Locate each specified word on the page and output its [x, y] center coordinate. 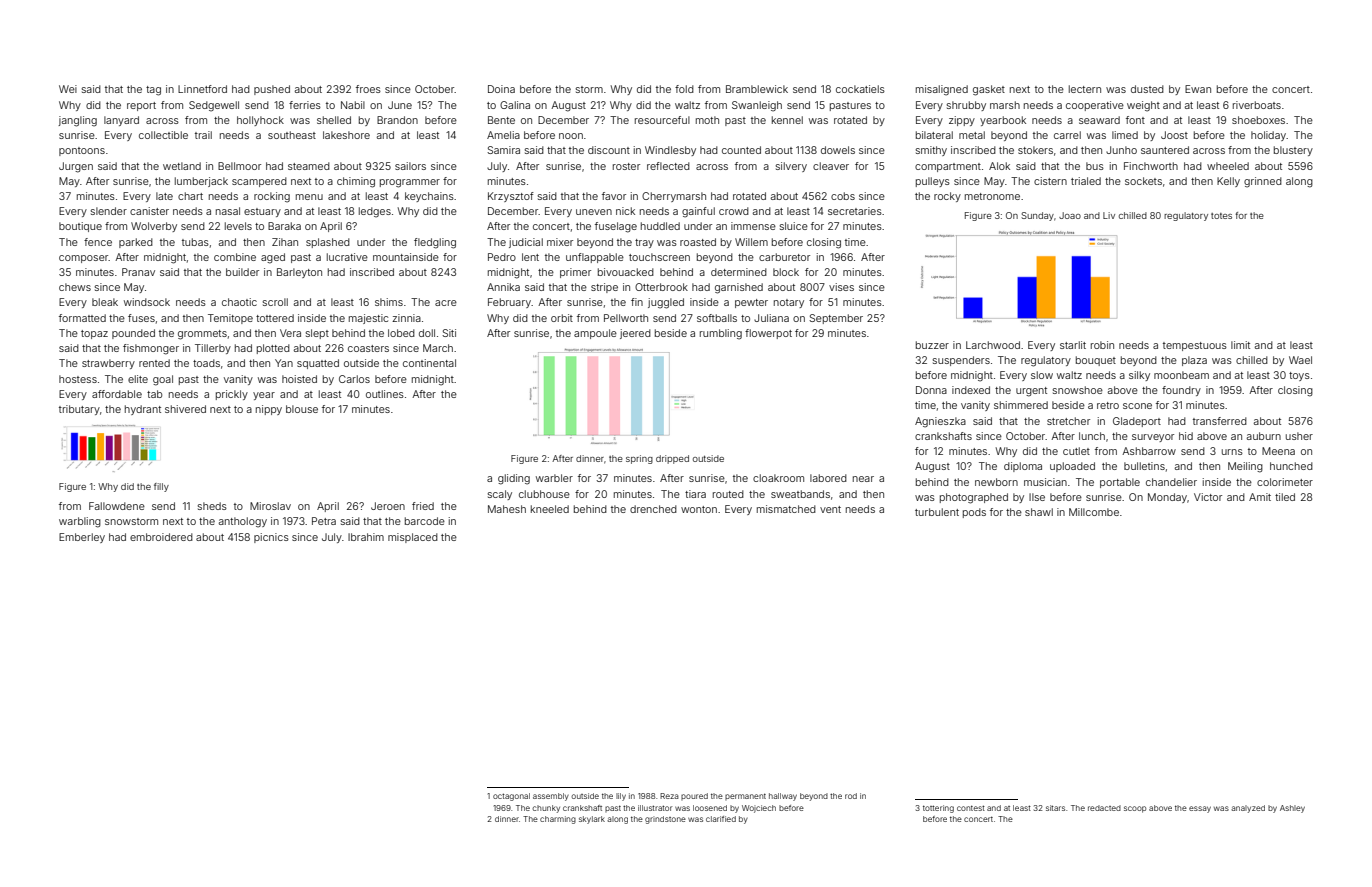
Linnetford [202, 89]
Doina [501, 89]
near [863, 479]
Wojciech [759, 809]
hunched [1291, 466]
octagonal [511, 797]
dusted [1147, 89]
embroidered [161, 537]
